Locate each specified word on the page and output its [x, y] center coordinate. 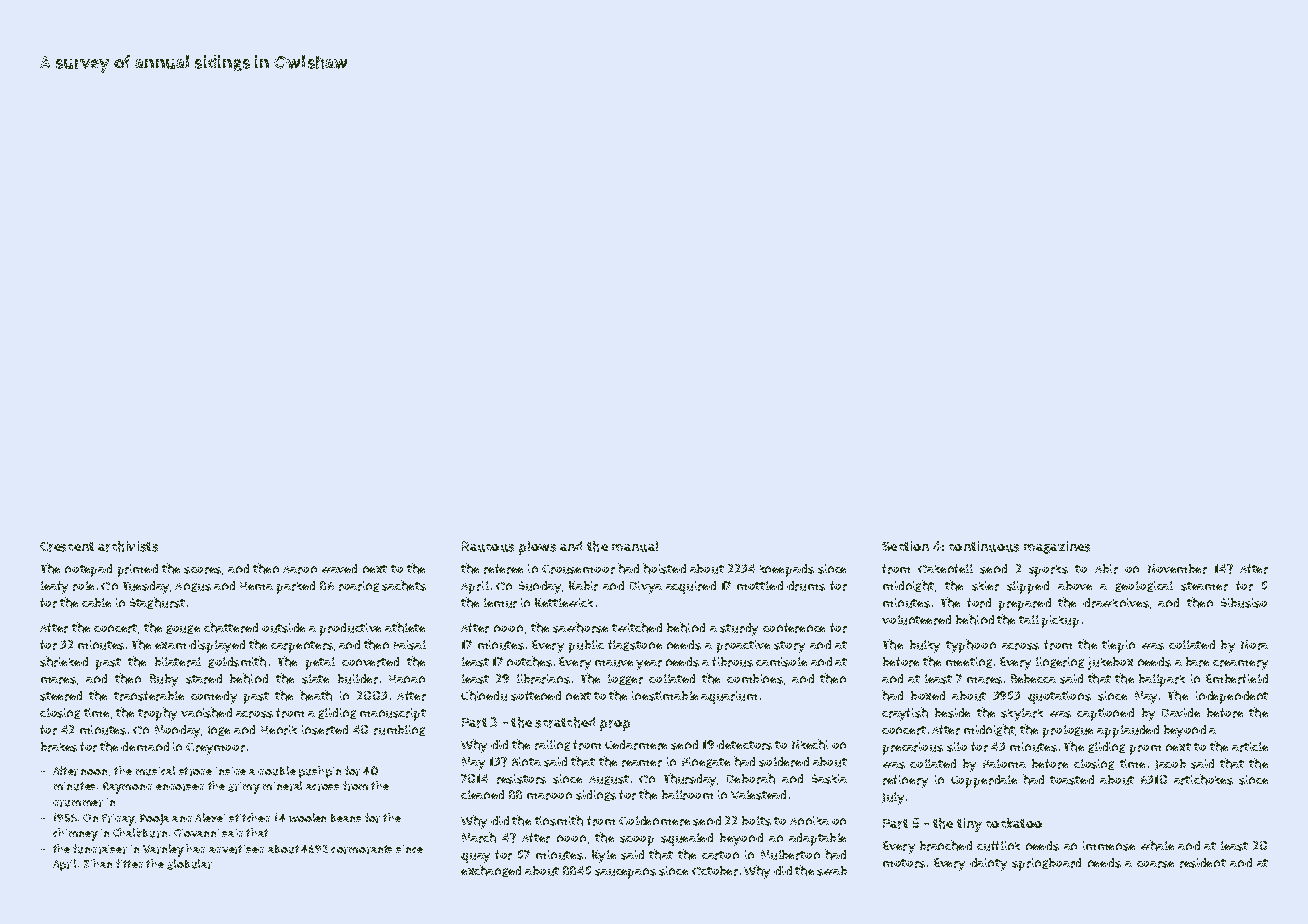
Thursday [690, 780]
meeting [969, 662]
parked [296, 587]
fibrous [732, 662]
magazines [1057, 547]
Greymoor [215, 749]
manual [635, 546]
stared [204, 679]
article [1250, 747]
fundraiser [100, 849]
